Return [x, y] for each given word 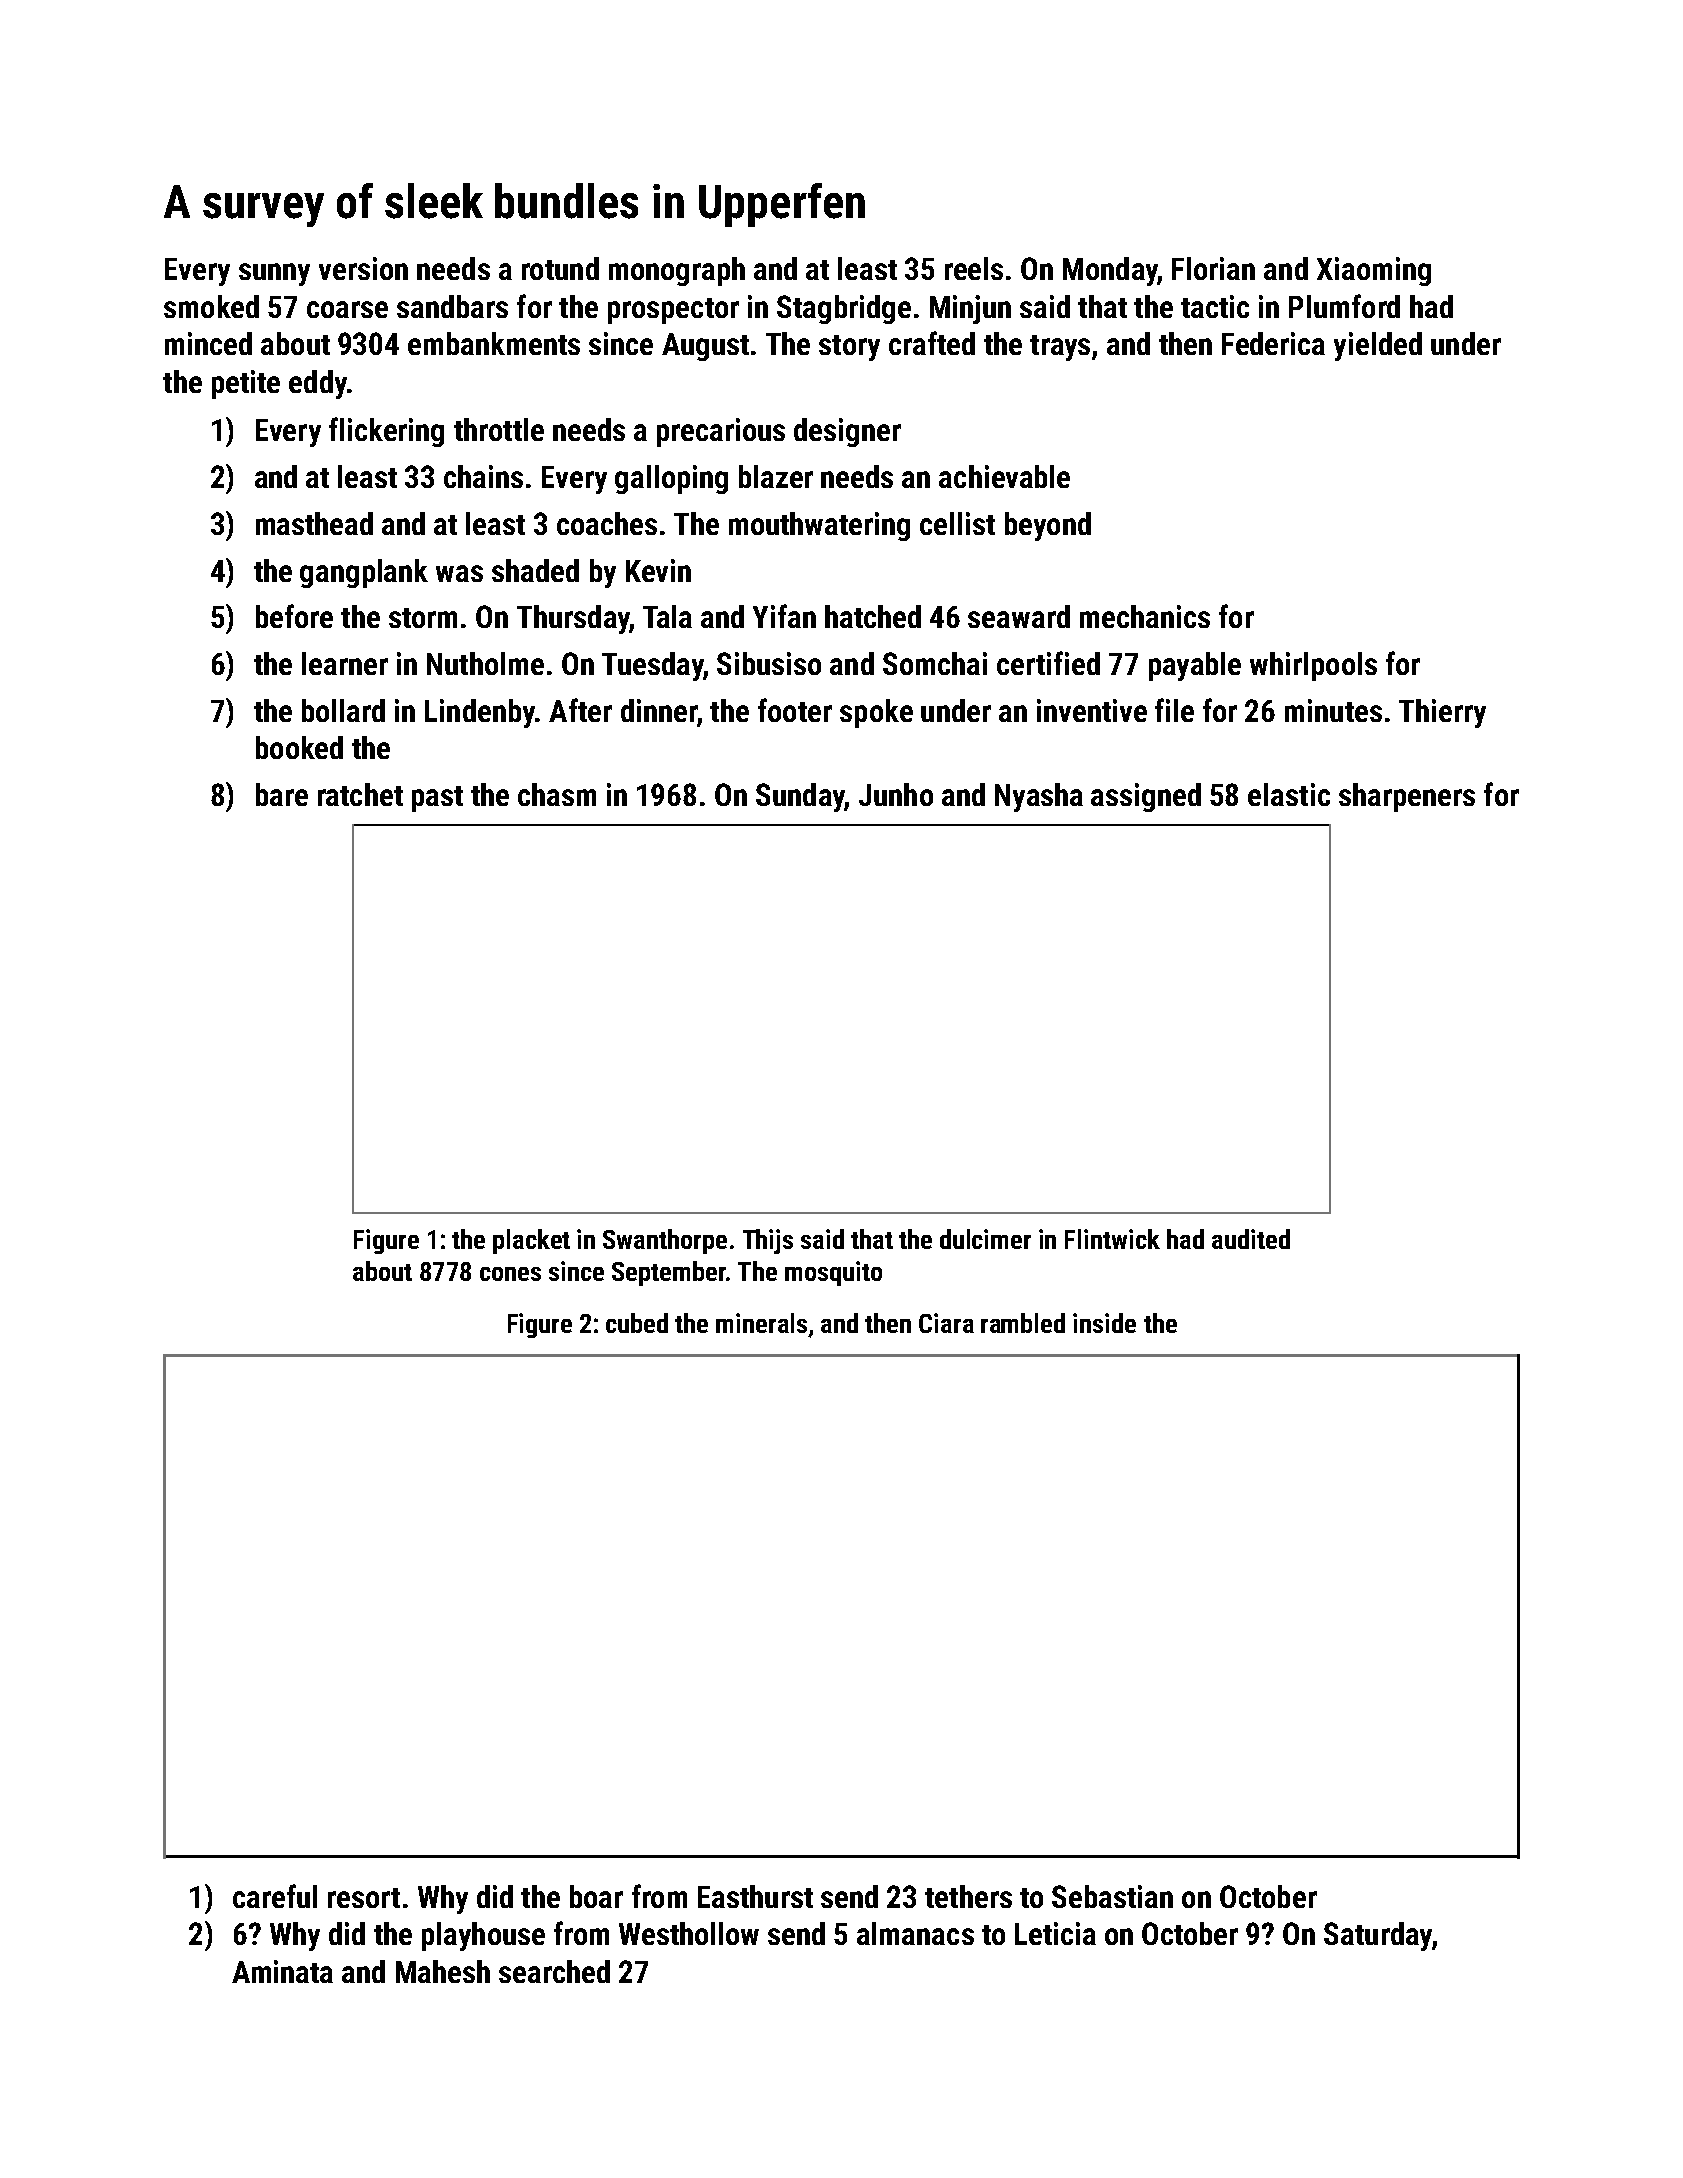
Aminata [282, 1971]
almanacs [915, 1933]
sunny [274, 274]
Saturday [1378, 1936]
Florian [1213, 268]
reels [974, 268]
